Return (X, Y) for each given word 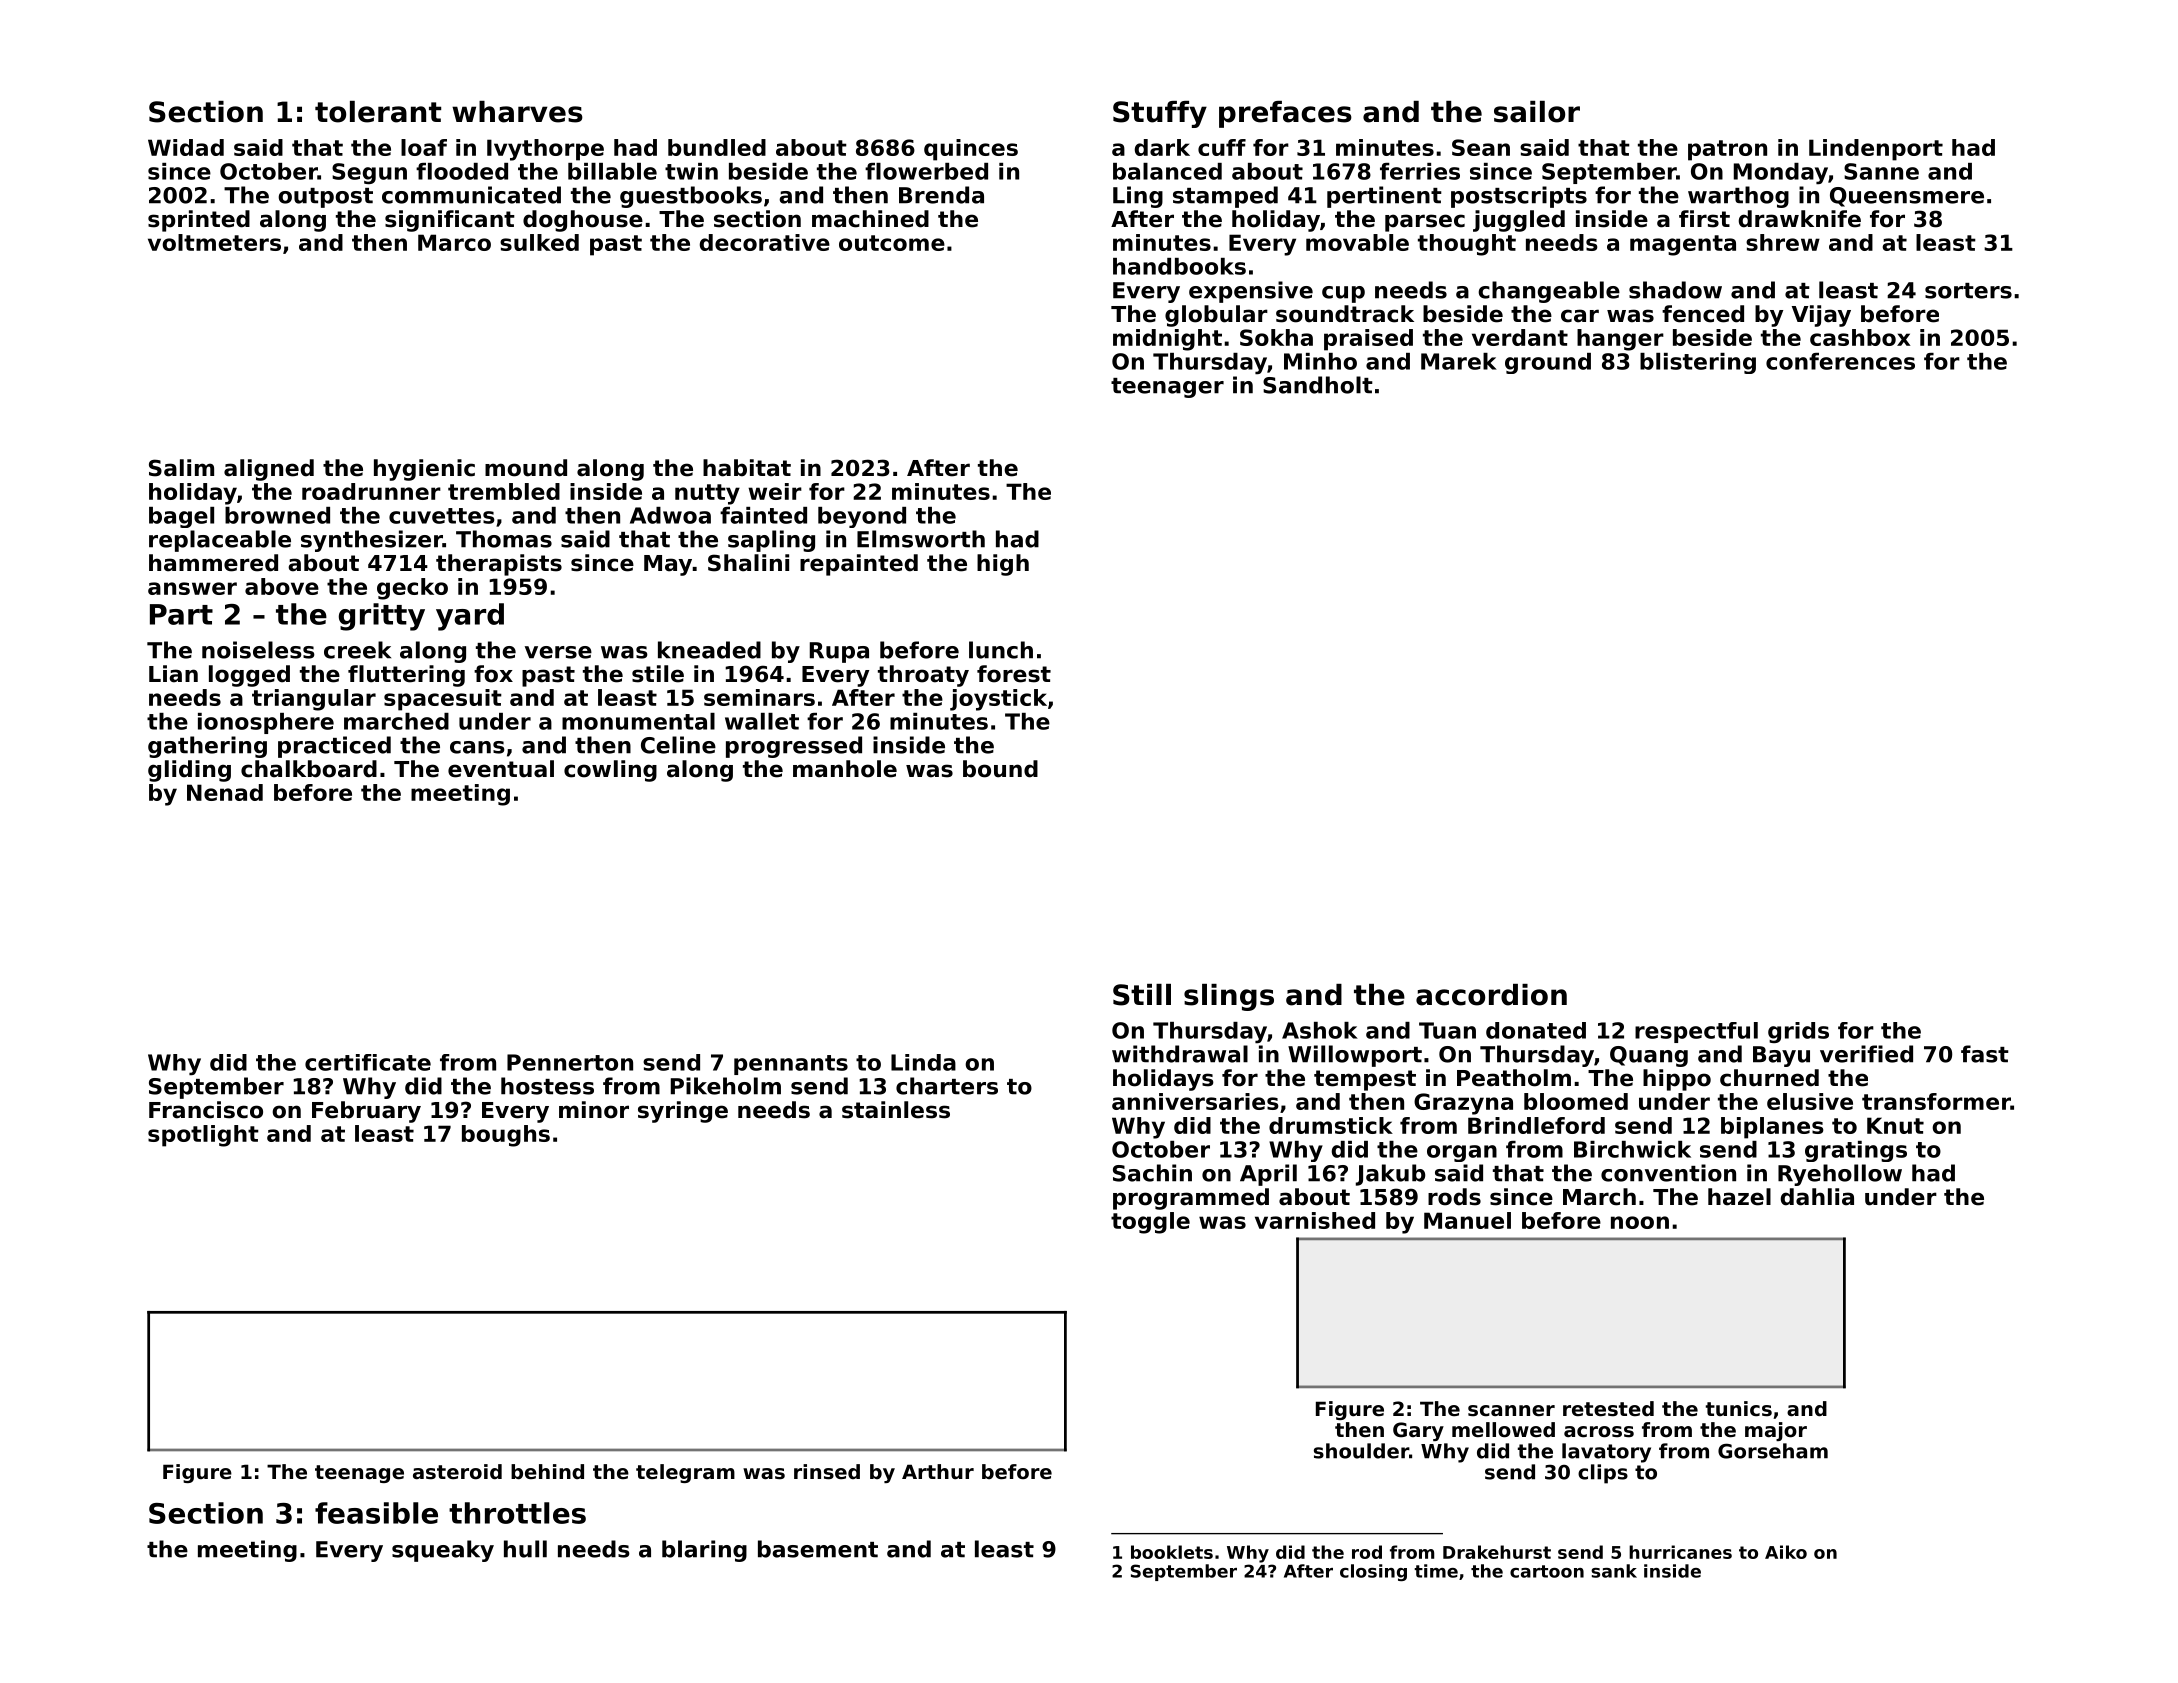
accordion (1491, 995)
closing (1373, 1572)
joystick (998, 700)
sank (1614, 1571)
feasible (376, 1513)
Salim (181, 468)
